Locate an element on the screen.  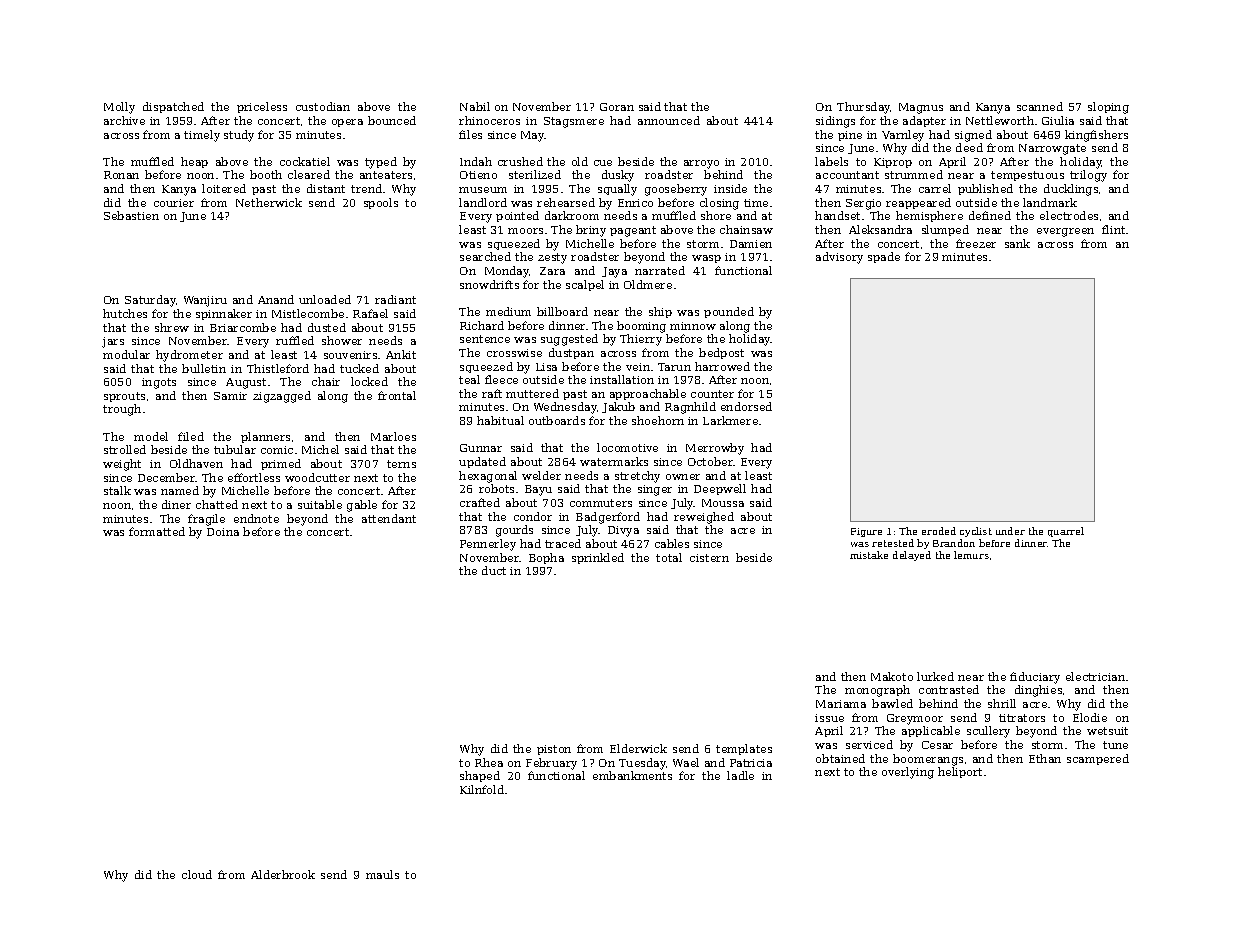
formatted is located at coordinates (157, 531).
